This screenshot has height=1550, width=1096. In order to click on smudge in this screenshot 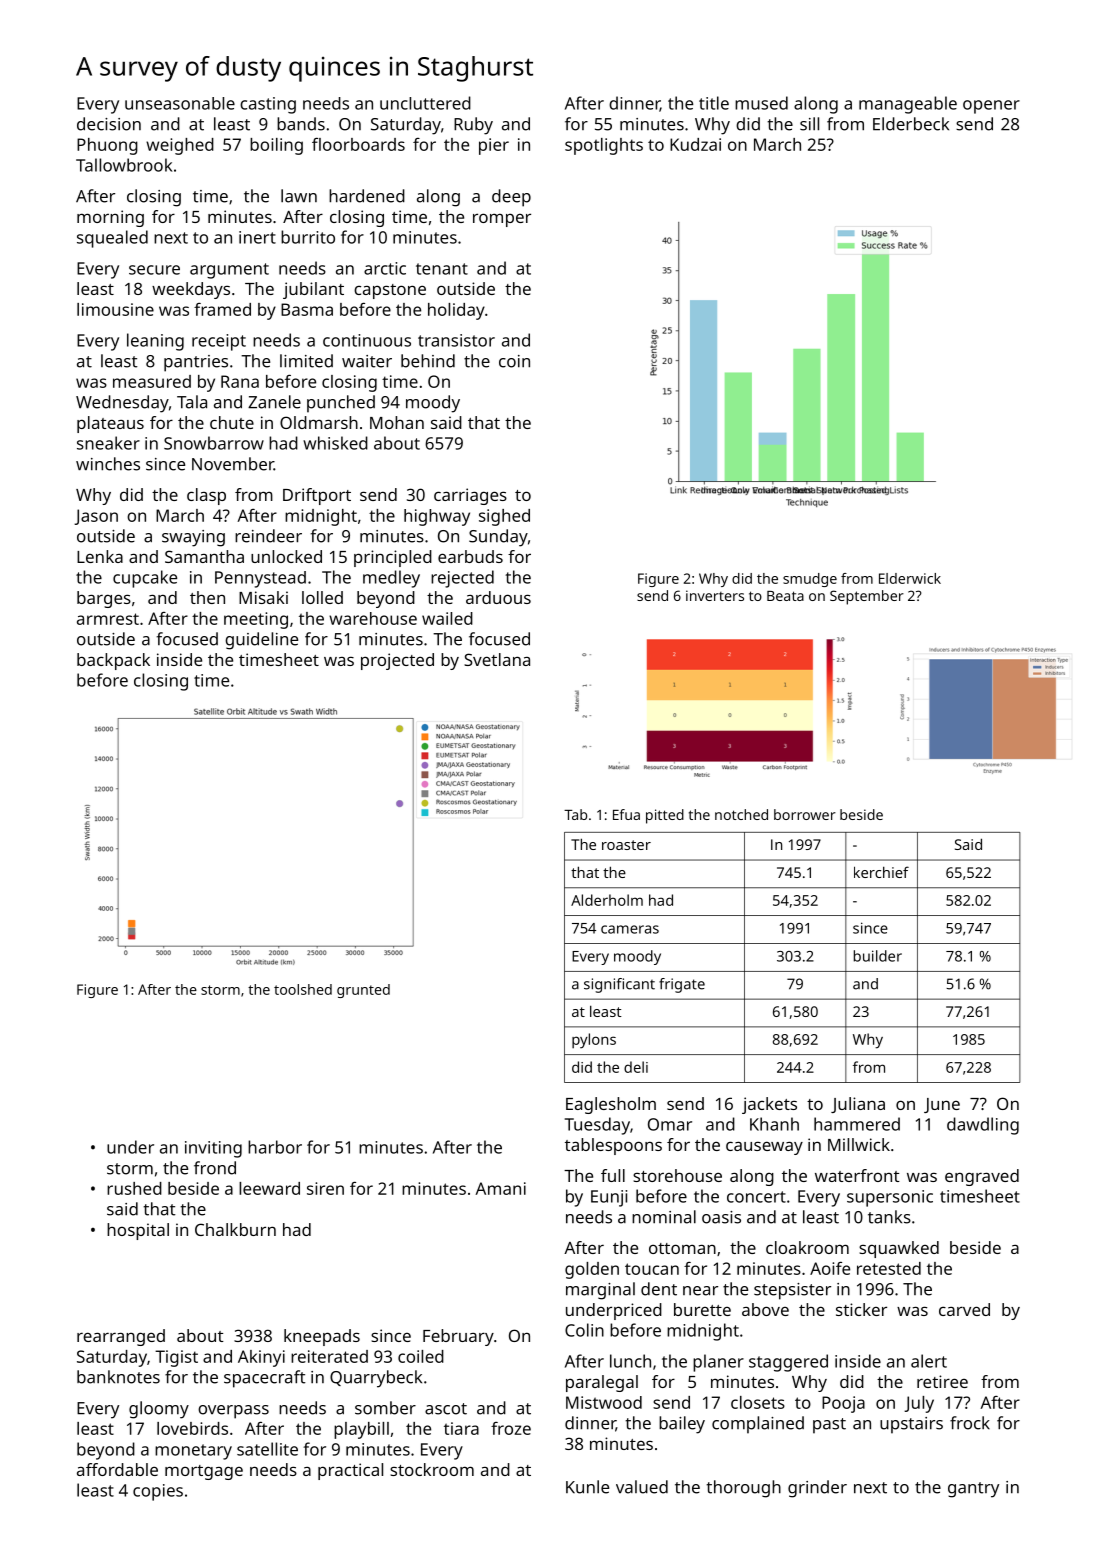, I will do `click(810, 580)`.
